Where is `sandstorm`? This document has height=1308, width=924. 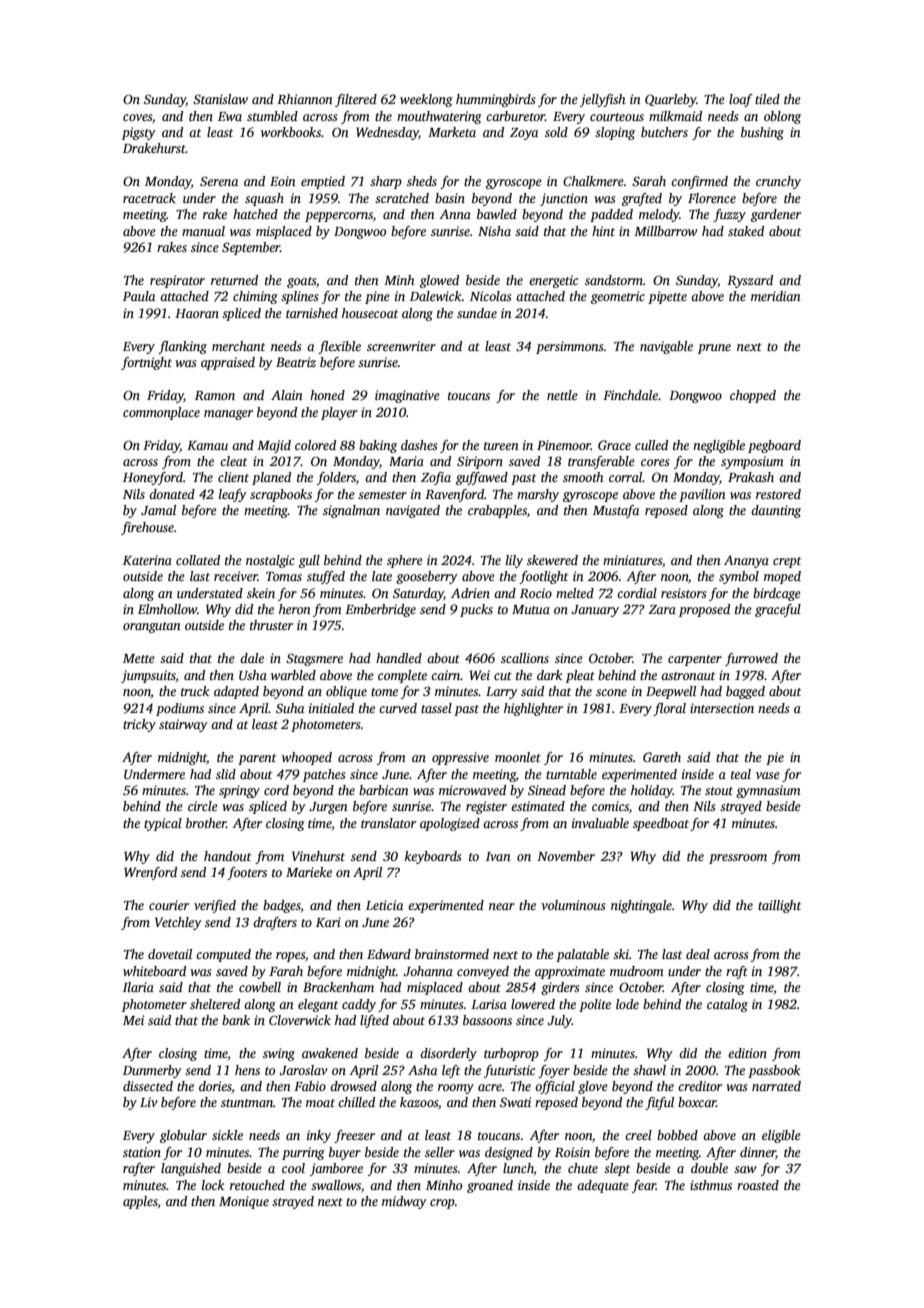
sandstorm is located at coordinates (614, 280).
